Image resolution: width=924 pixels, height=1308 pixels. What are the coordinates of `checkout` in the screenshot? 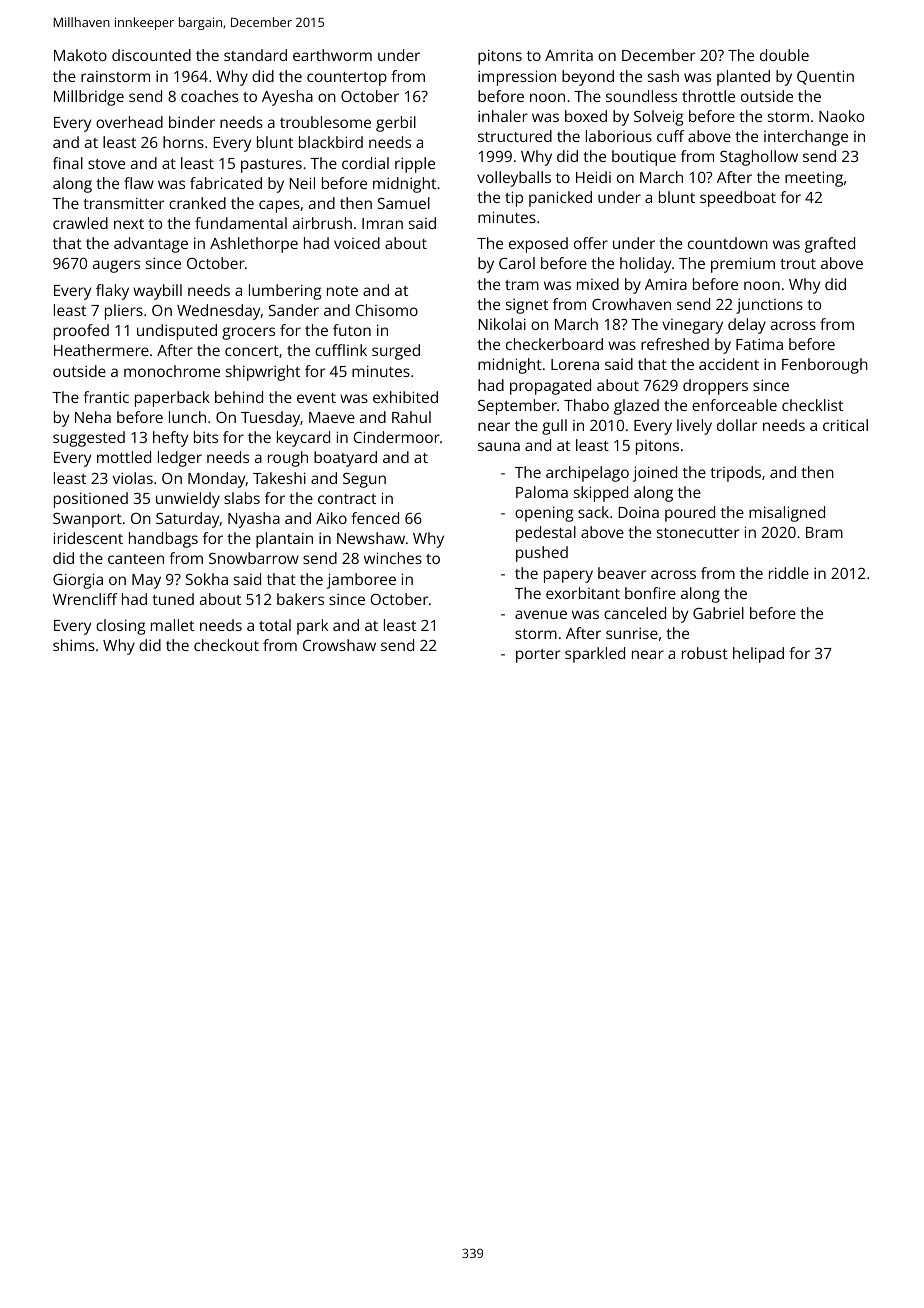 It's located at (226, 645).
